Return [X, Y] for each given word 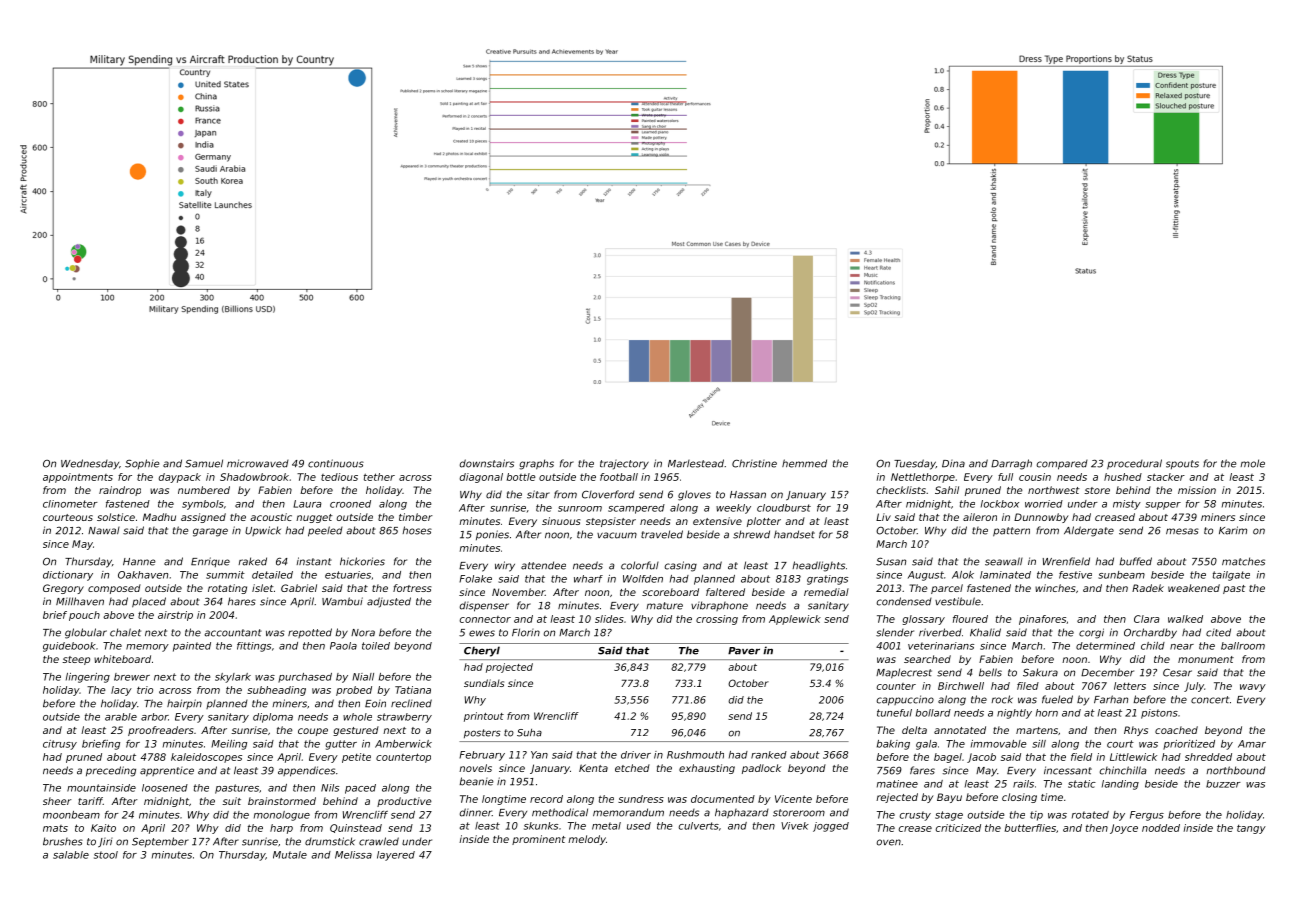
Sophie [142, 464]
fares [922, 770]
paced [360, 789]
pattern [1011, 532]
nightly [1014, 714]
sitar [538, 494]
